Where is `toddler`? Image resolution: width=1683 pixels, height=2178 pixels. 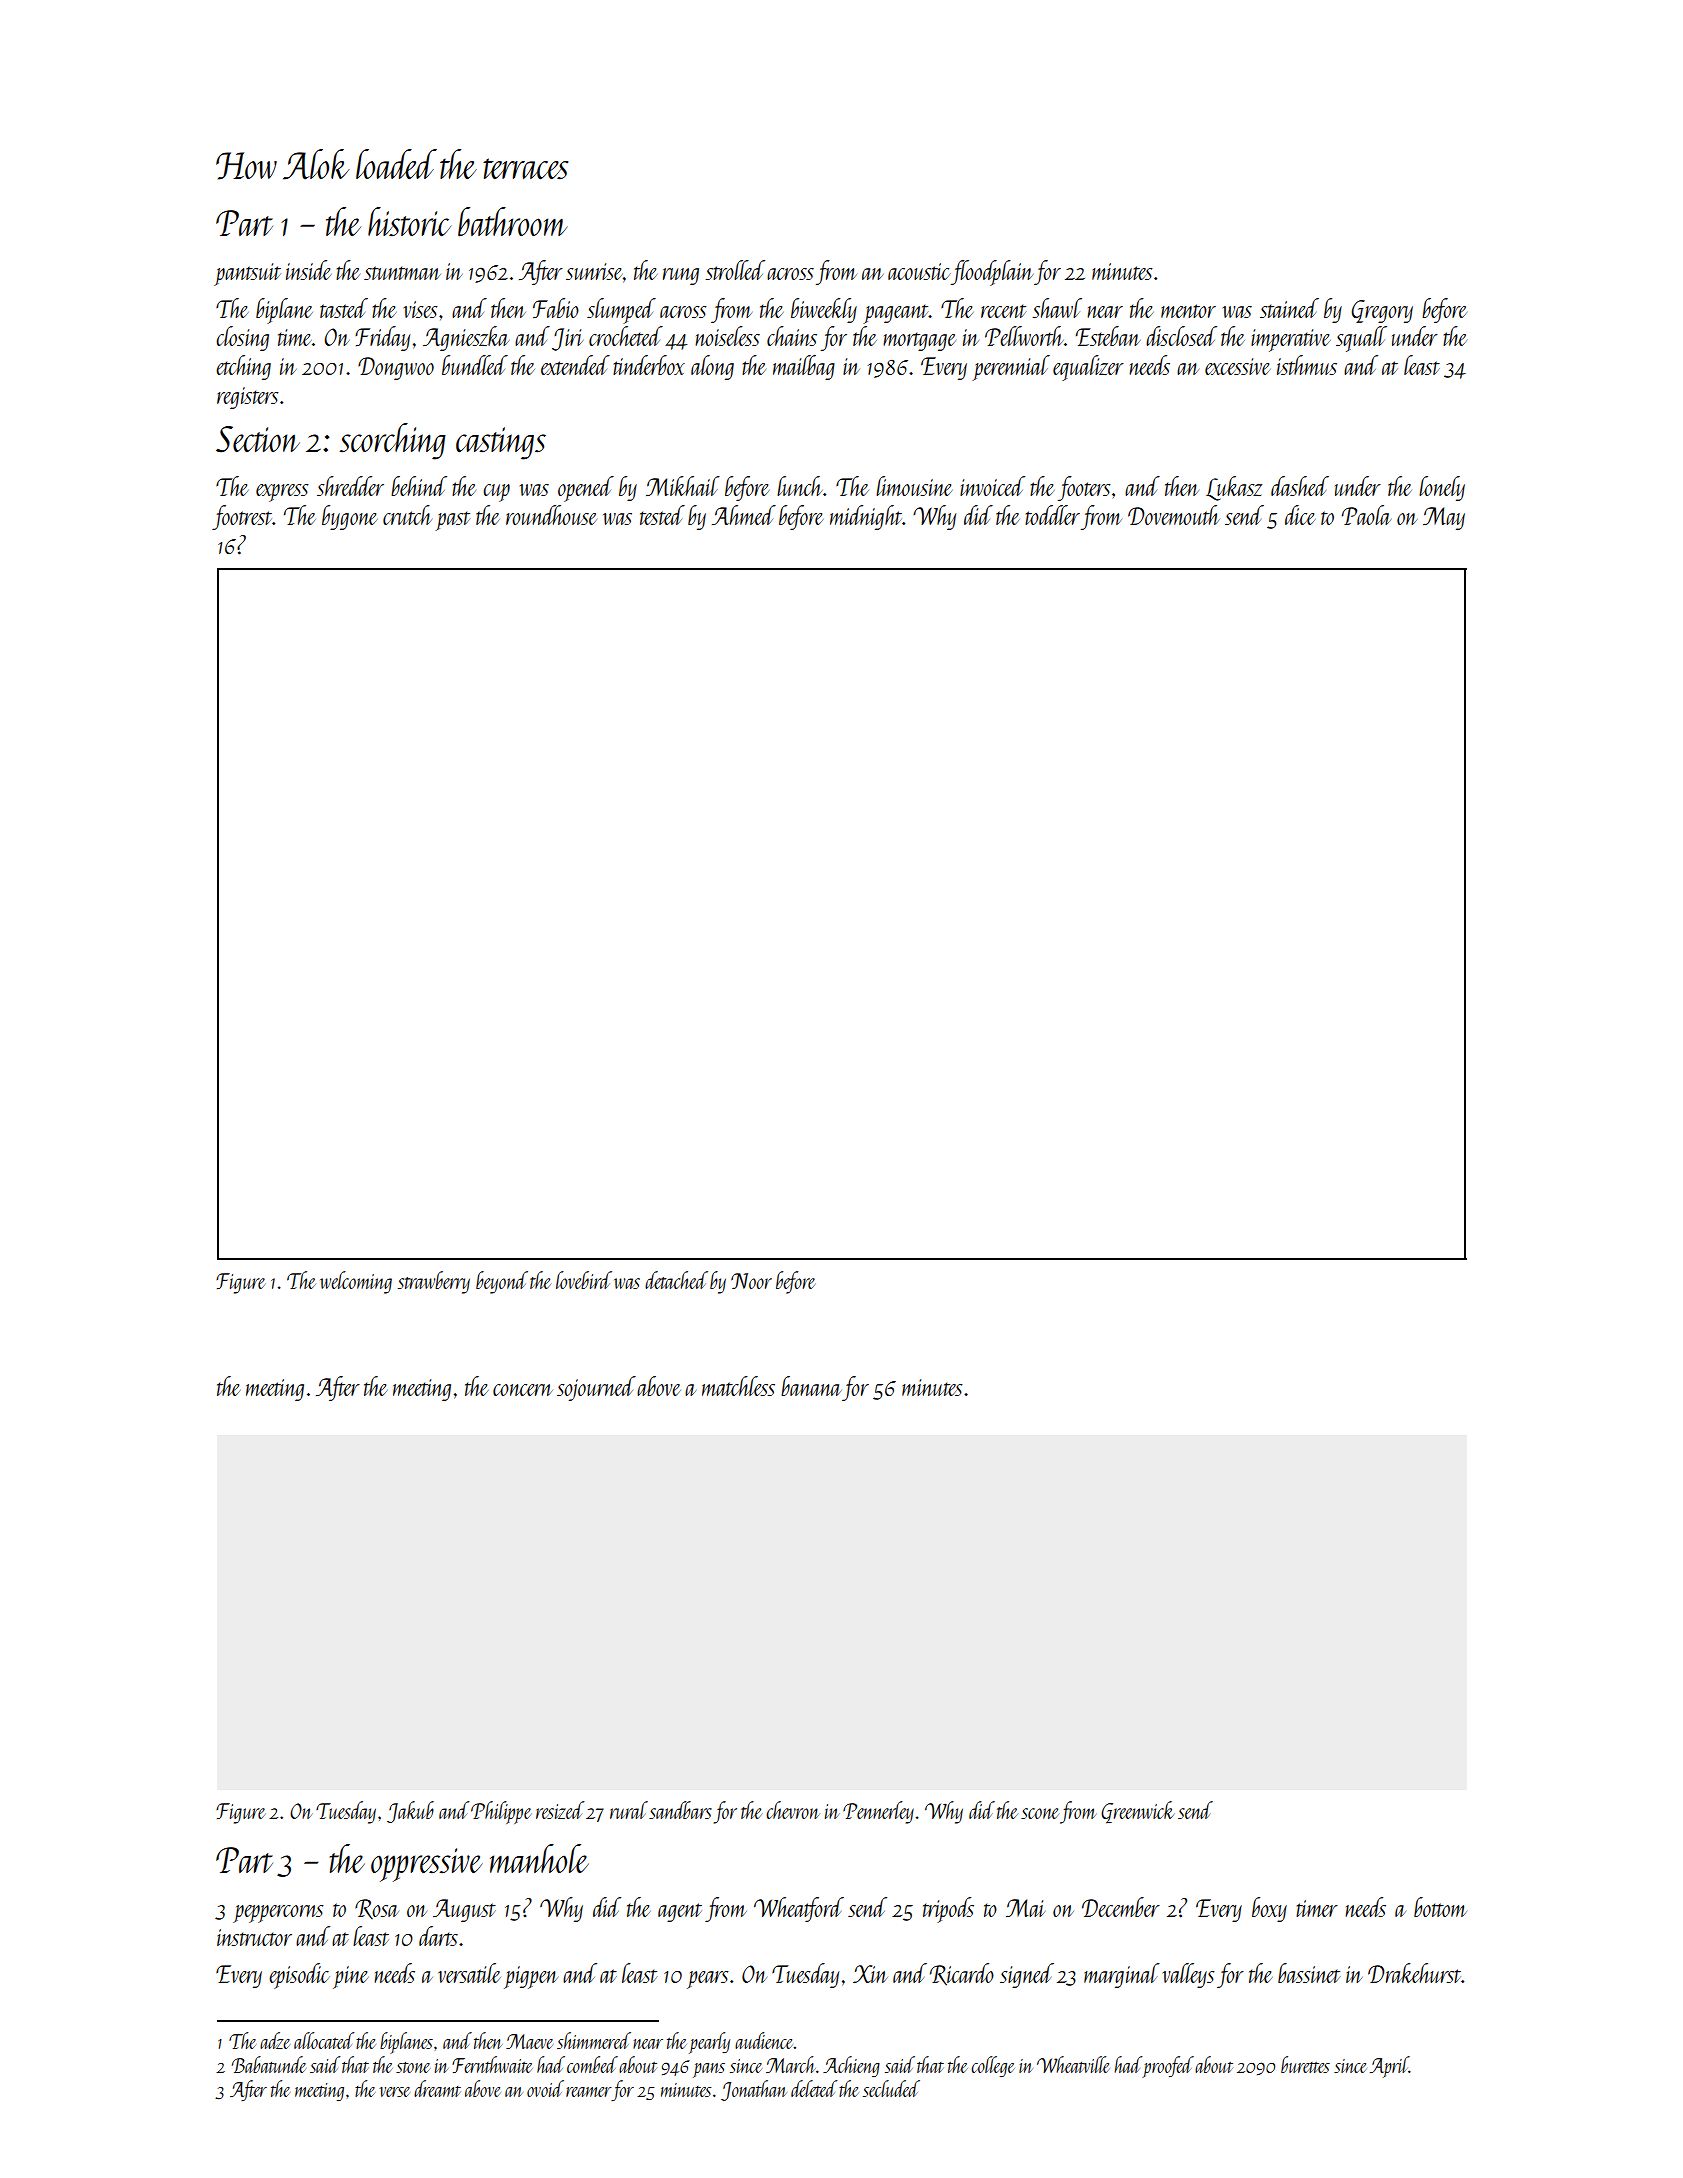 toddler is located at coordinates (1052, 515).
